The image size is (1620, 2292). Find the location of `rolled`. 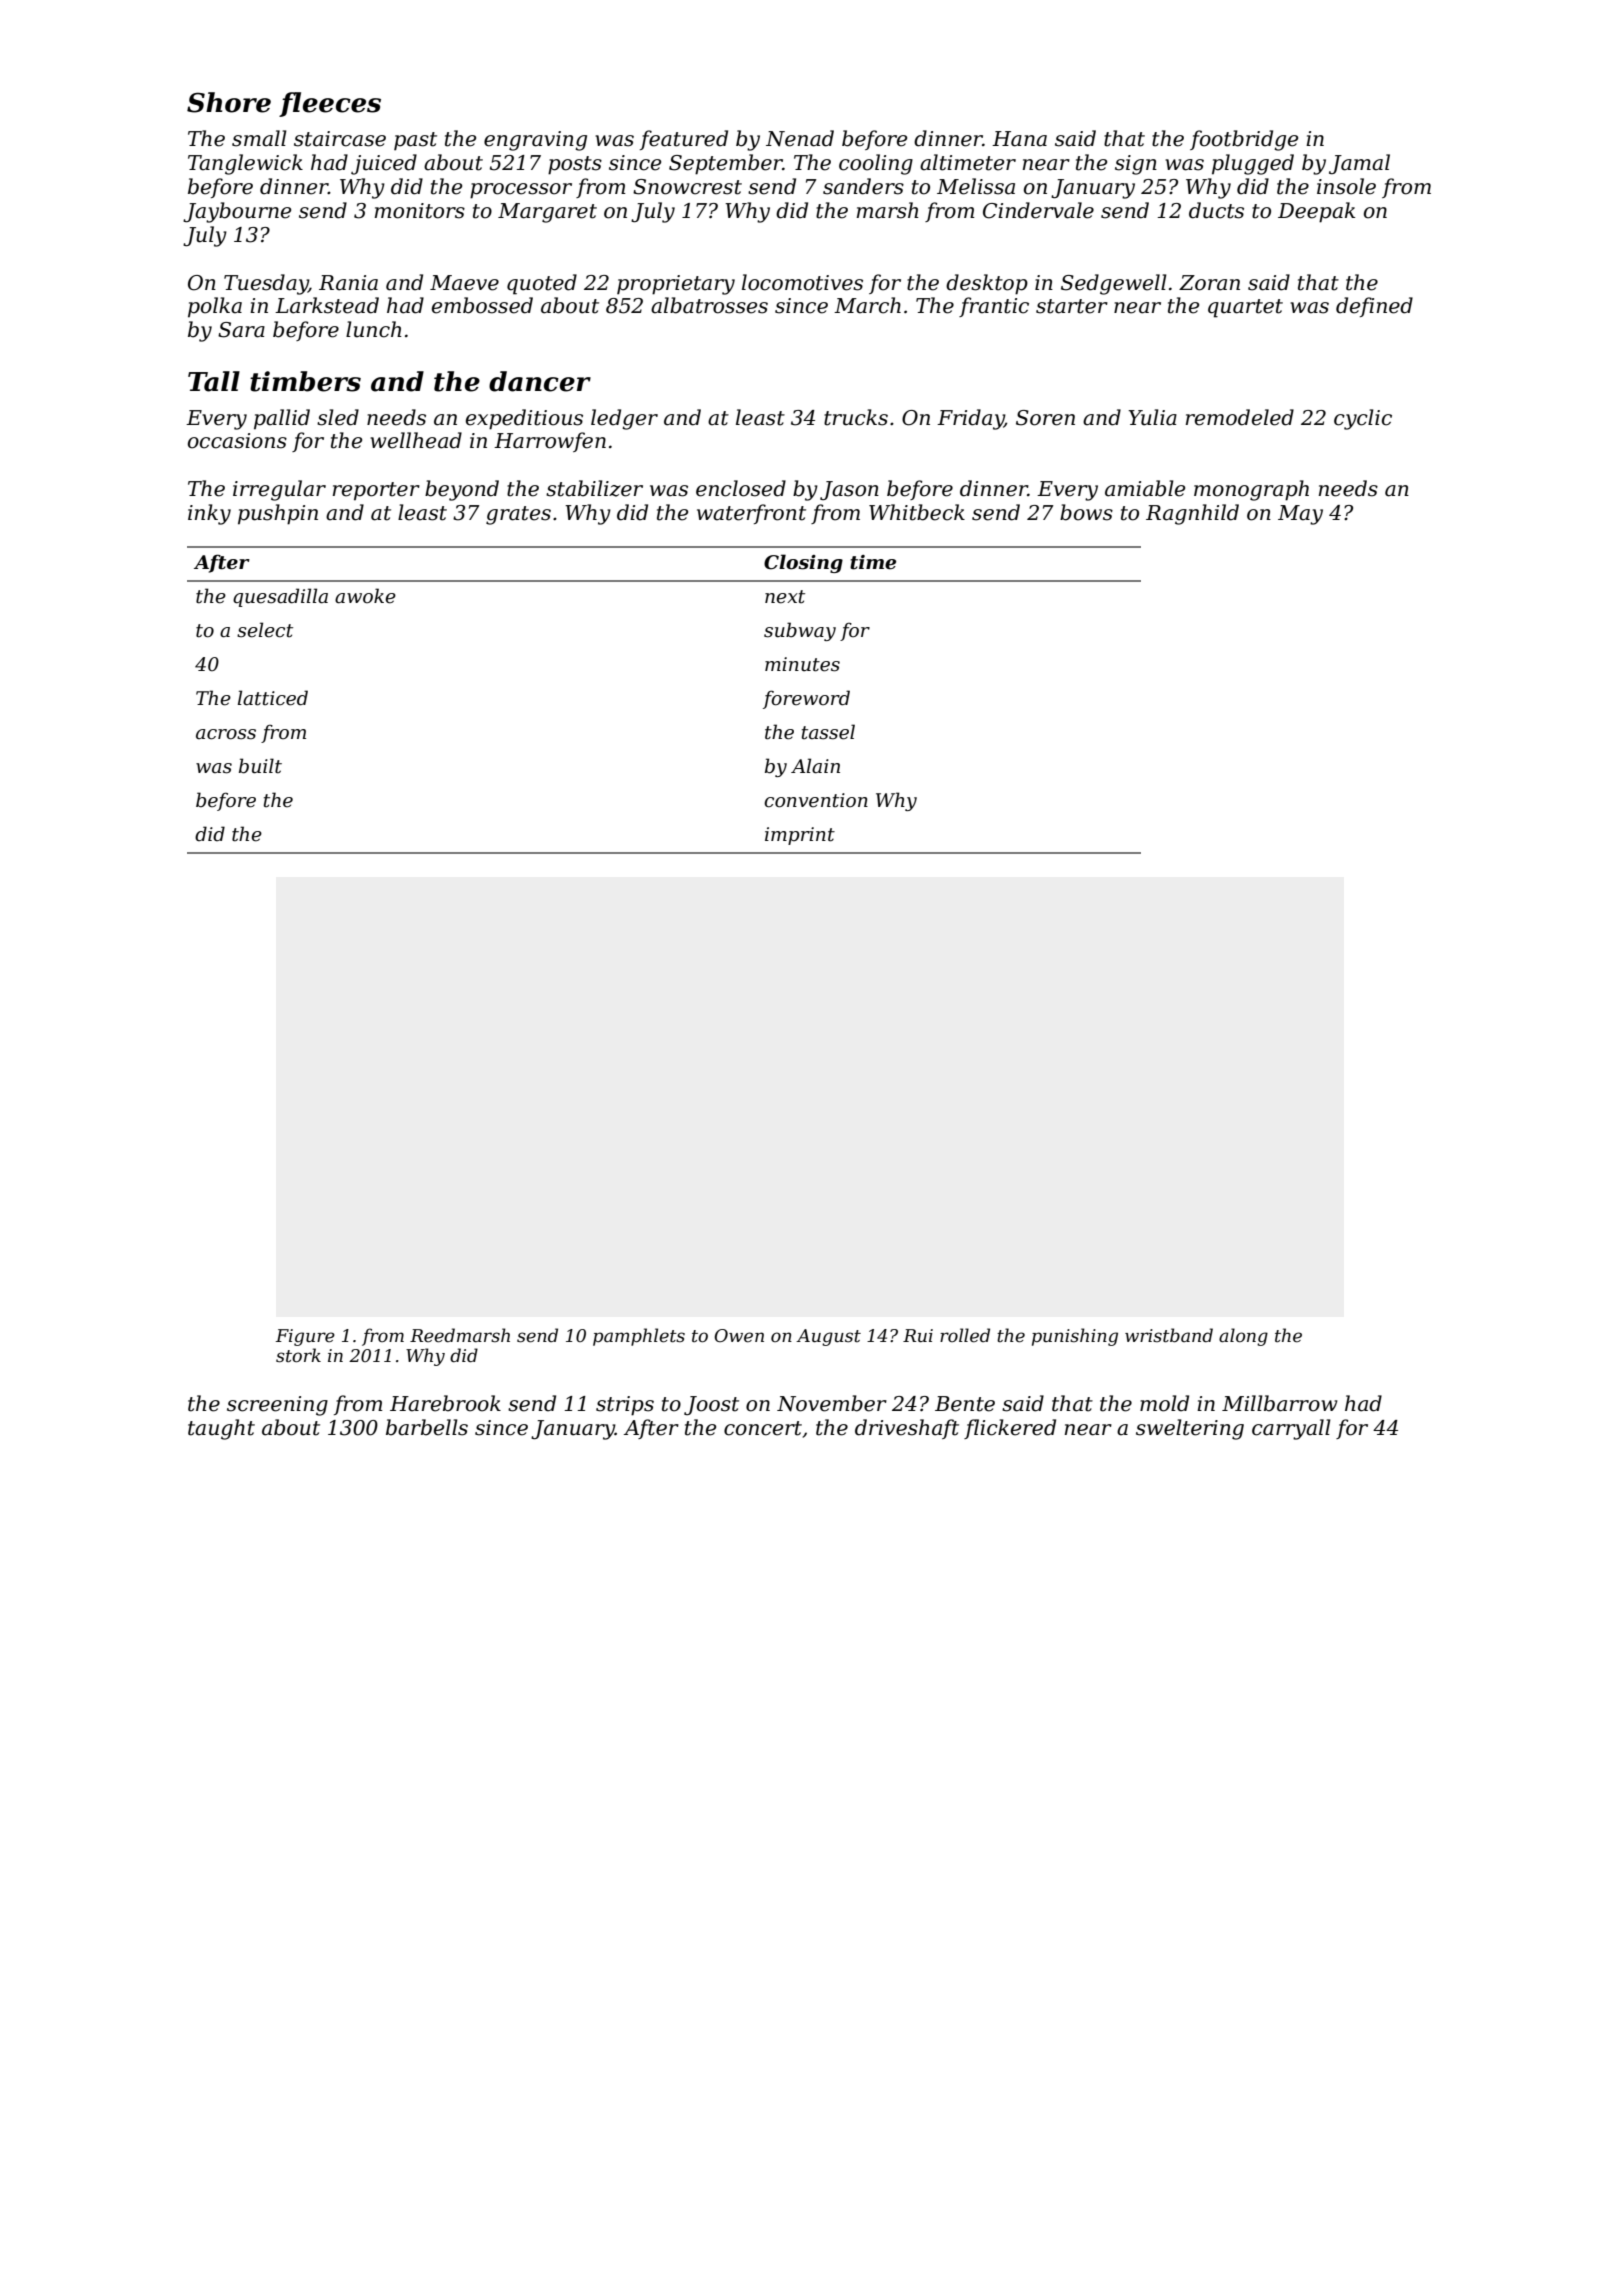

rolled is located at coordinates (965, 1335).
